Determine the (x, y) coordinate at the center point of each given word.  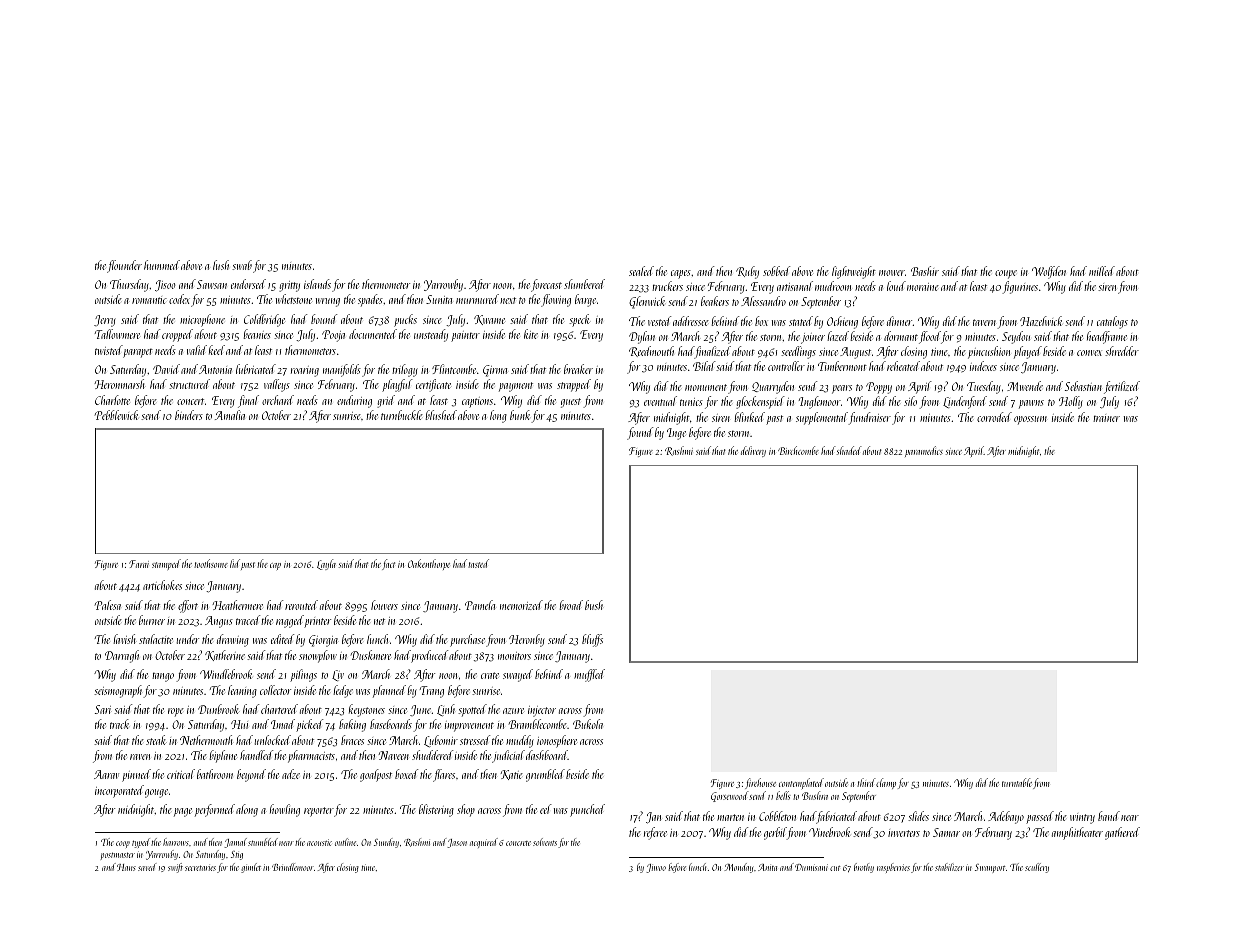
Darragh (122, 656)
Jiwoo (656, 868)
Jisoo (165, 286)
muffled (589, 675)
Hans (126, 867)
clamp (886, 783)
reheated (903, 366)
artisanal (795, 286)
